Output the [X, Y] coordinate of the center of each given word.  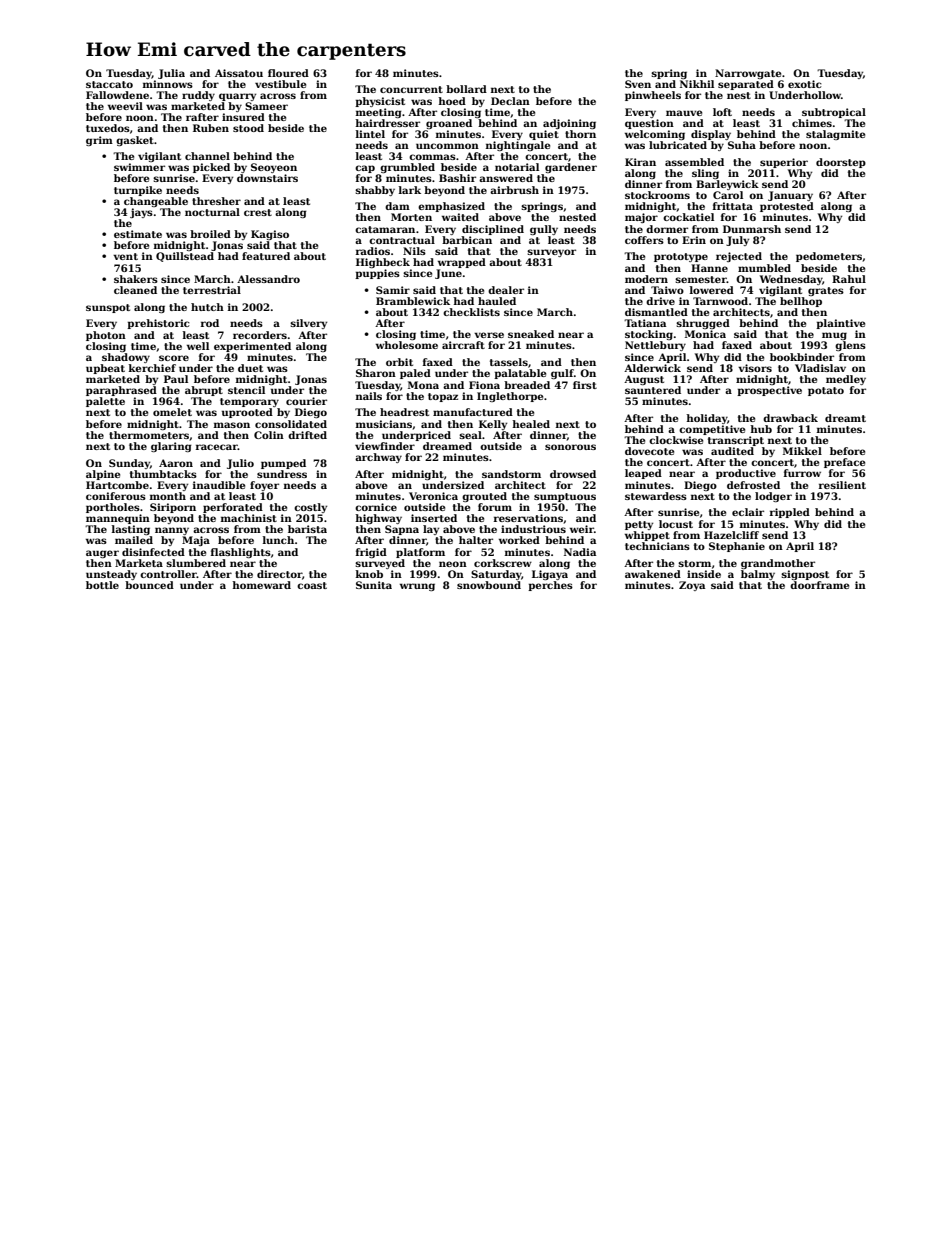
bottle [102, 585]
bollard [466, 89]
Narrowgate [748, 74]
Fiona [484, 385]
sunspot [108, 308]
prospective [769, 391]
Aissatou [239, 73]
